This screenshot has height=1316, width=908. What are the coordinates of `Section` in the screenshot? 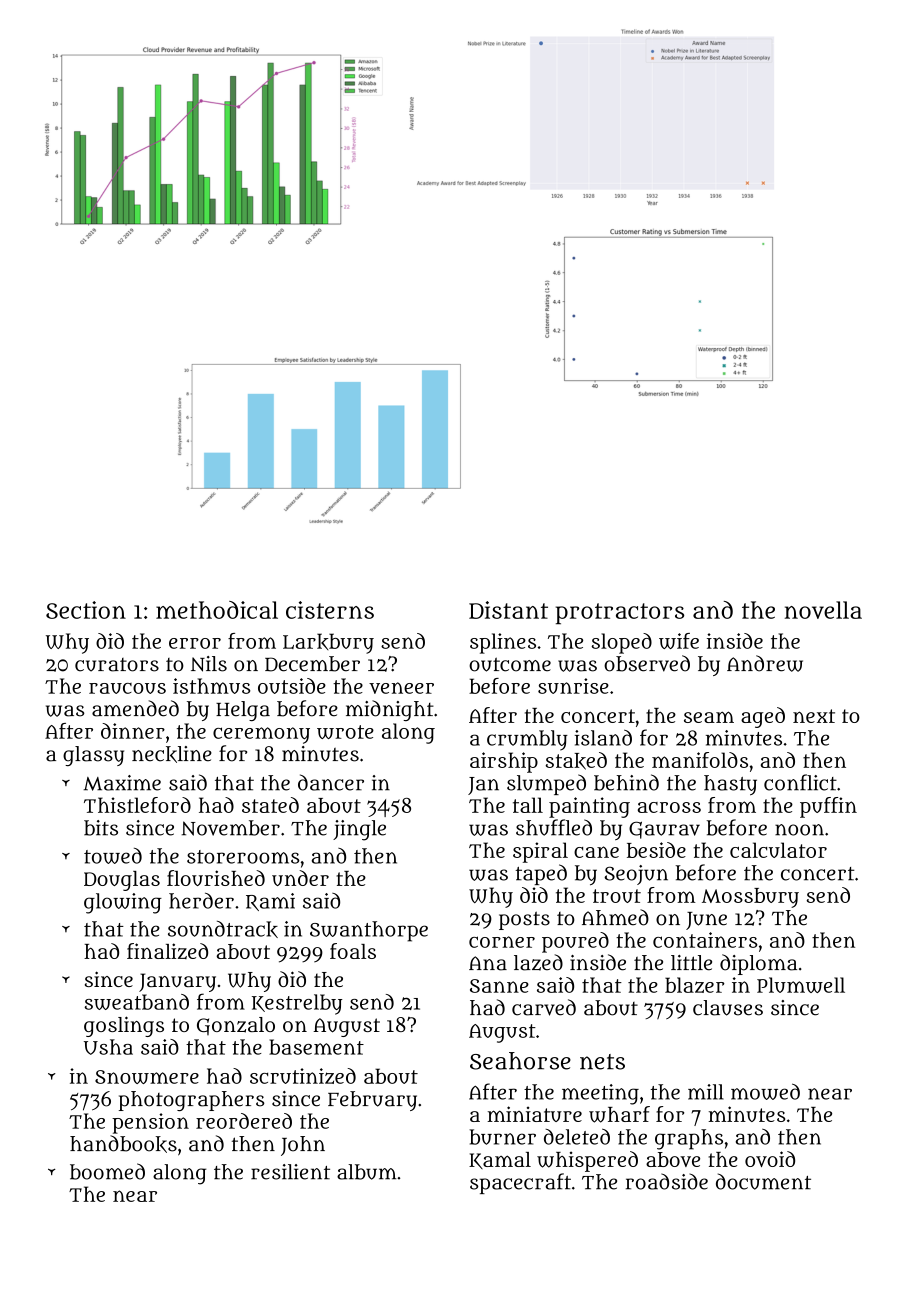 It's located at (86, 610).
